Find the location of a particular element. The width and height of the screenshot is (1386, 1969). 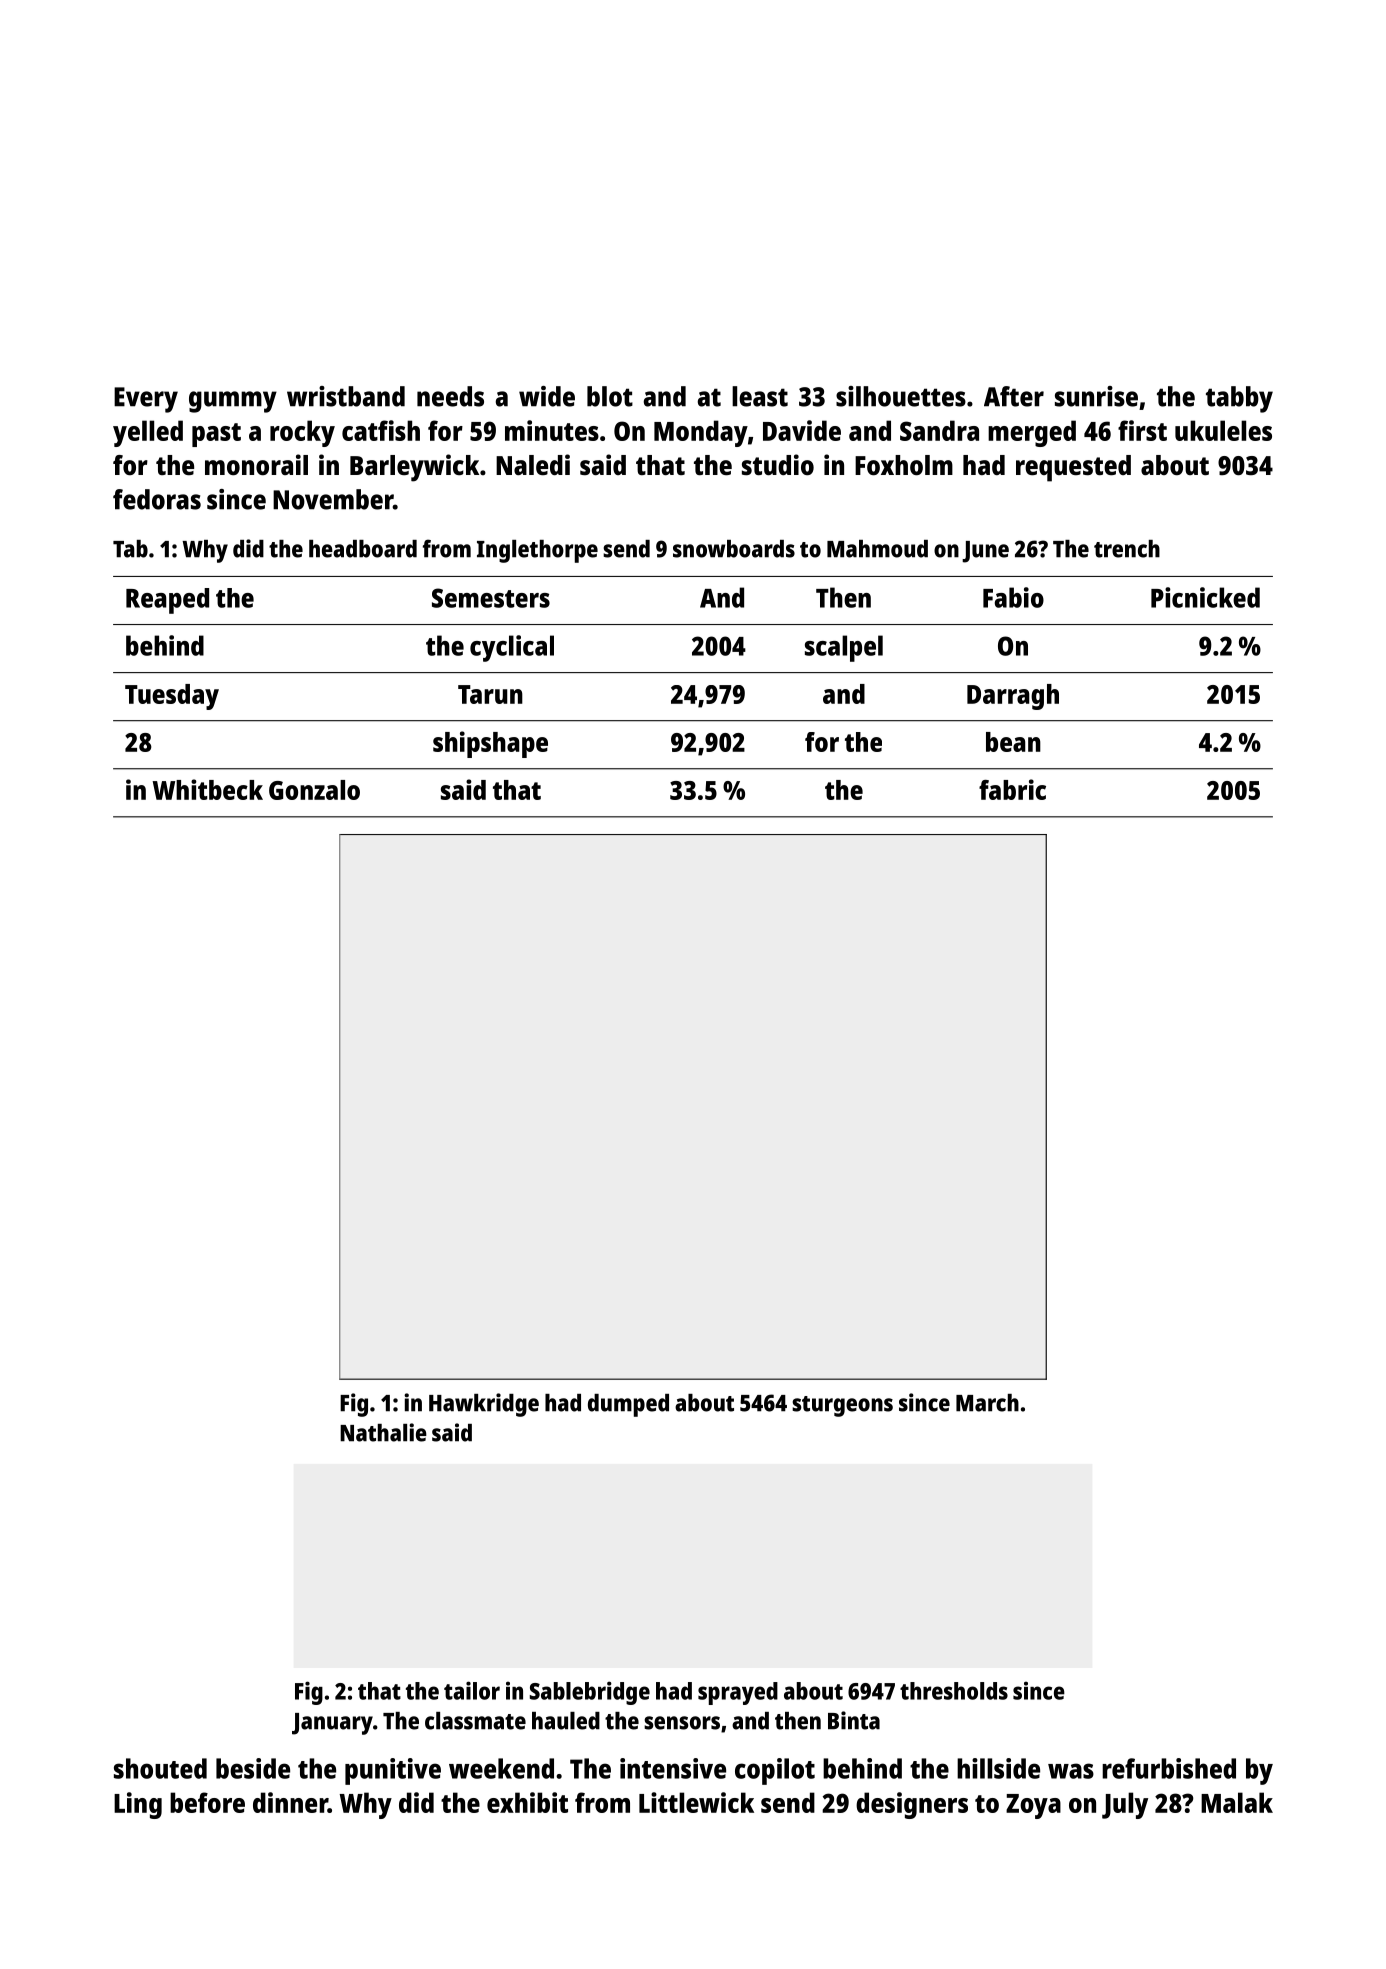

bean is located at coordinates (1013, 742).
